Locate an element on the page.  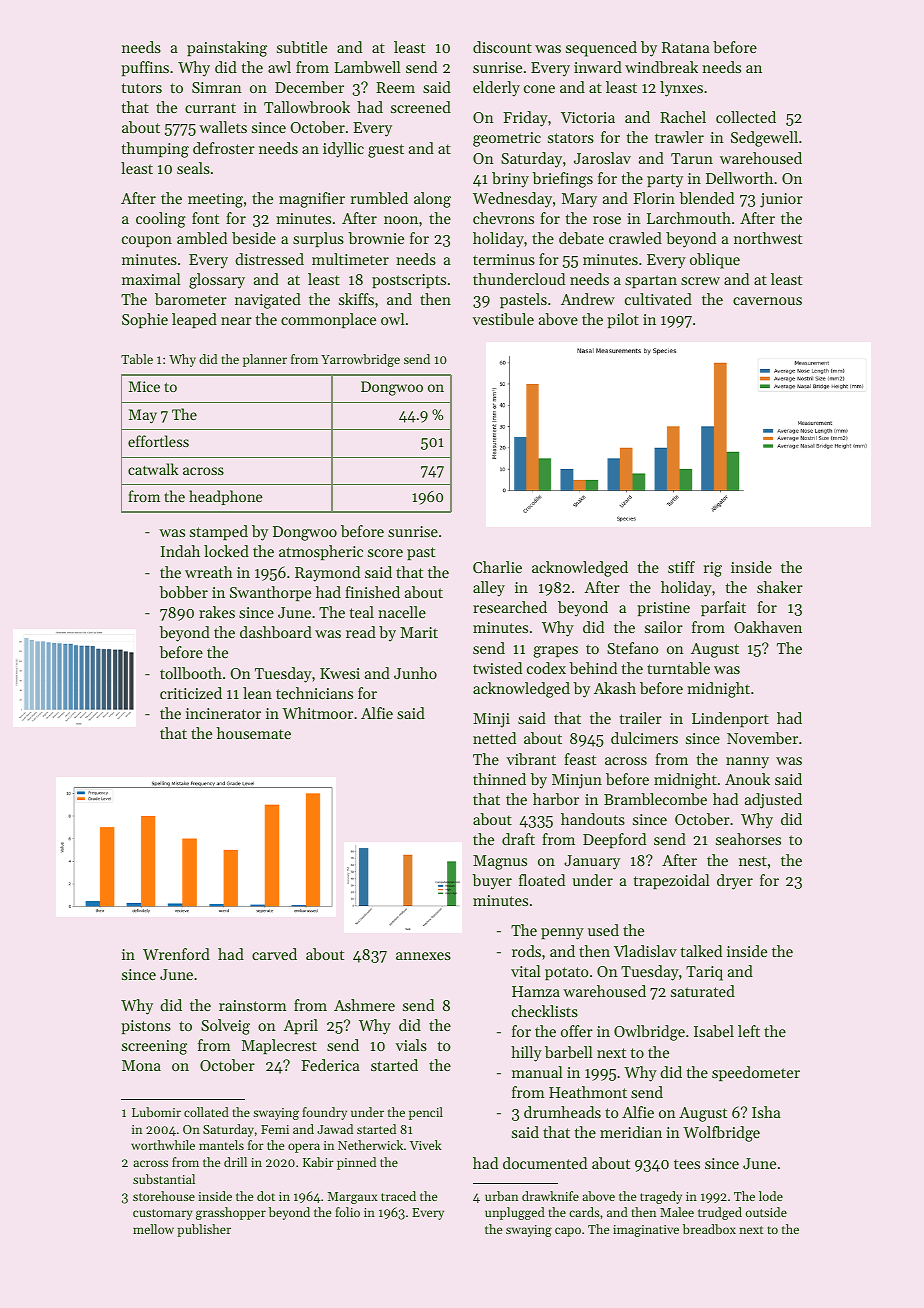
collected is located at coordinates (746, 117).
